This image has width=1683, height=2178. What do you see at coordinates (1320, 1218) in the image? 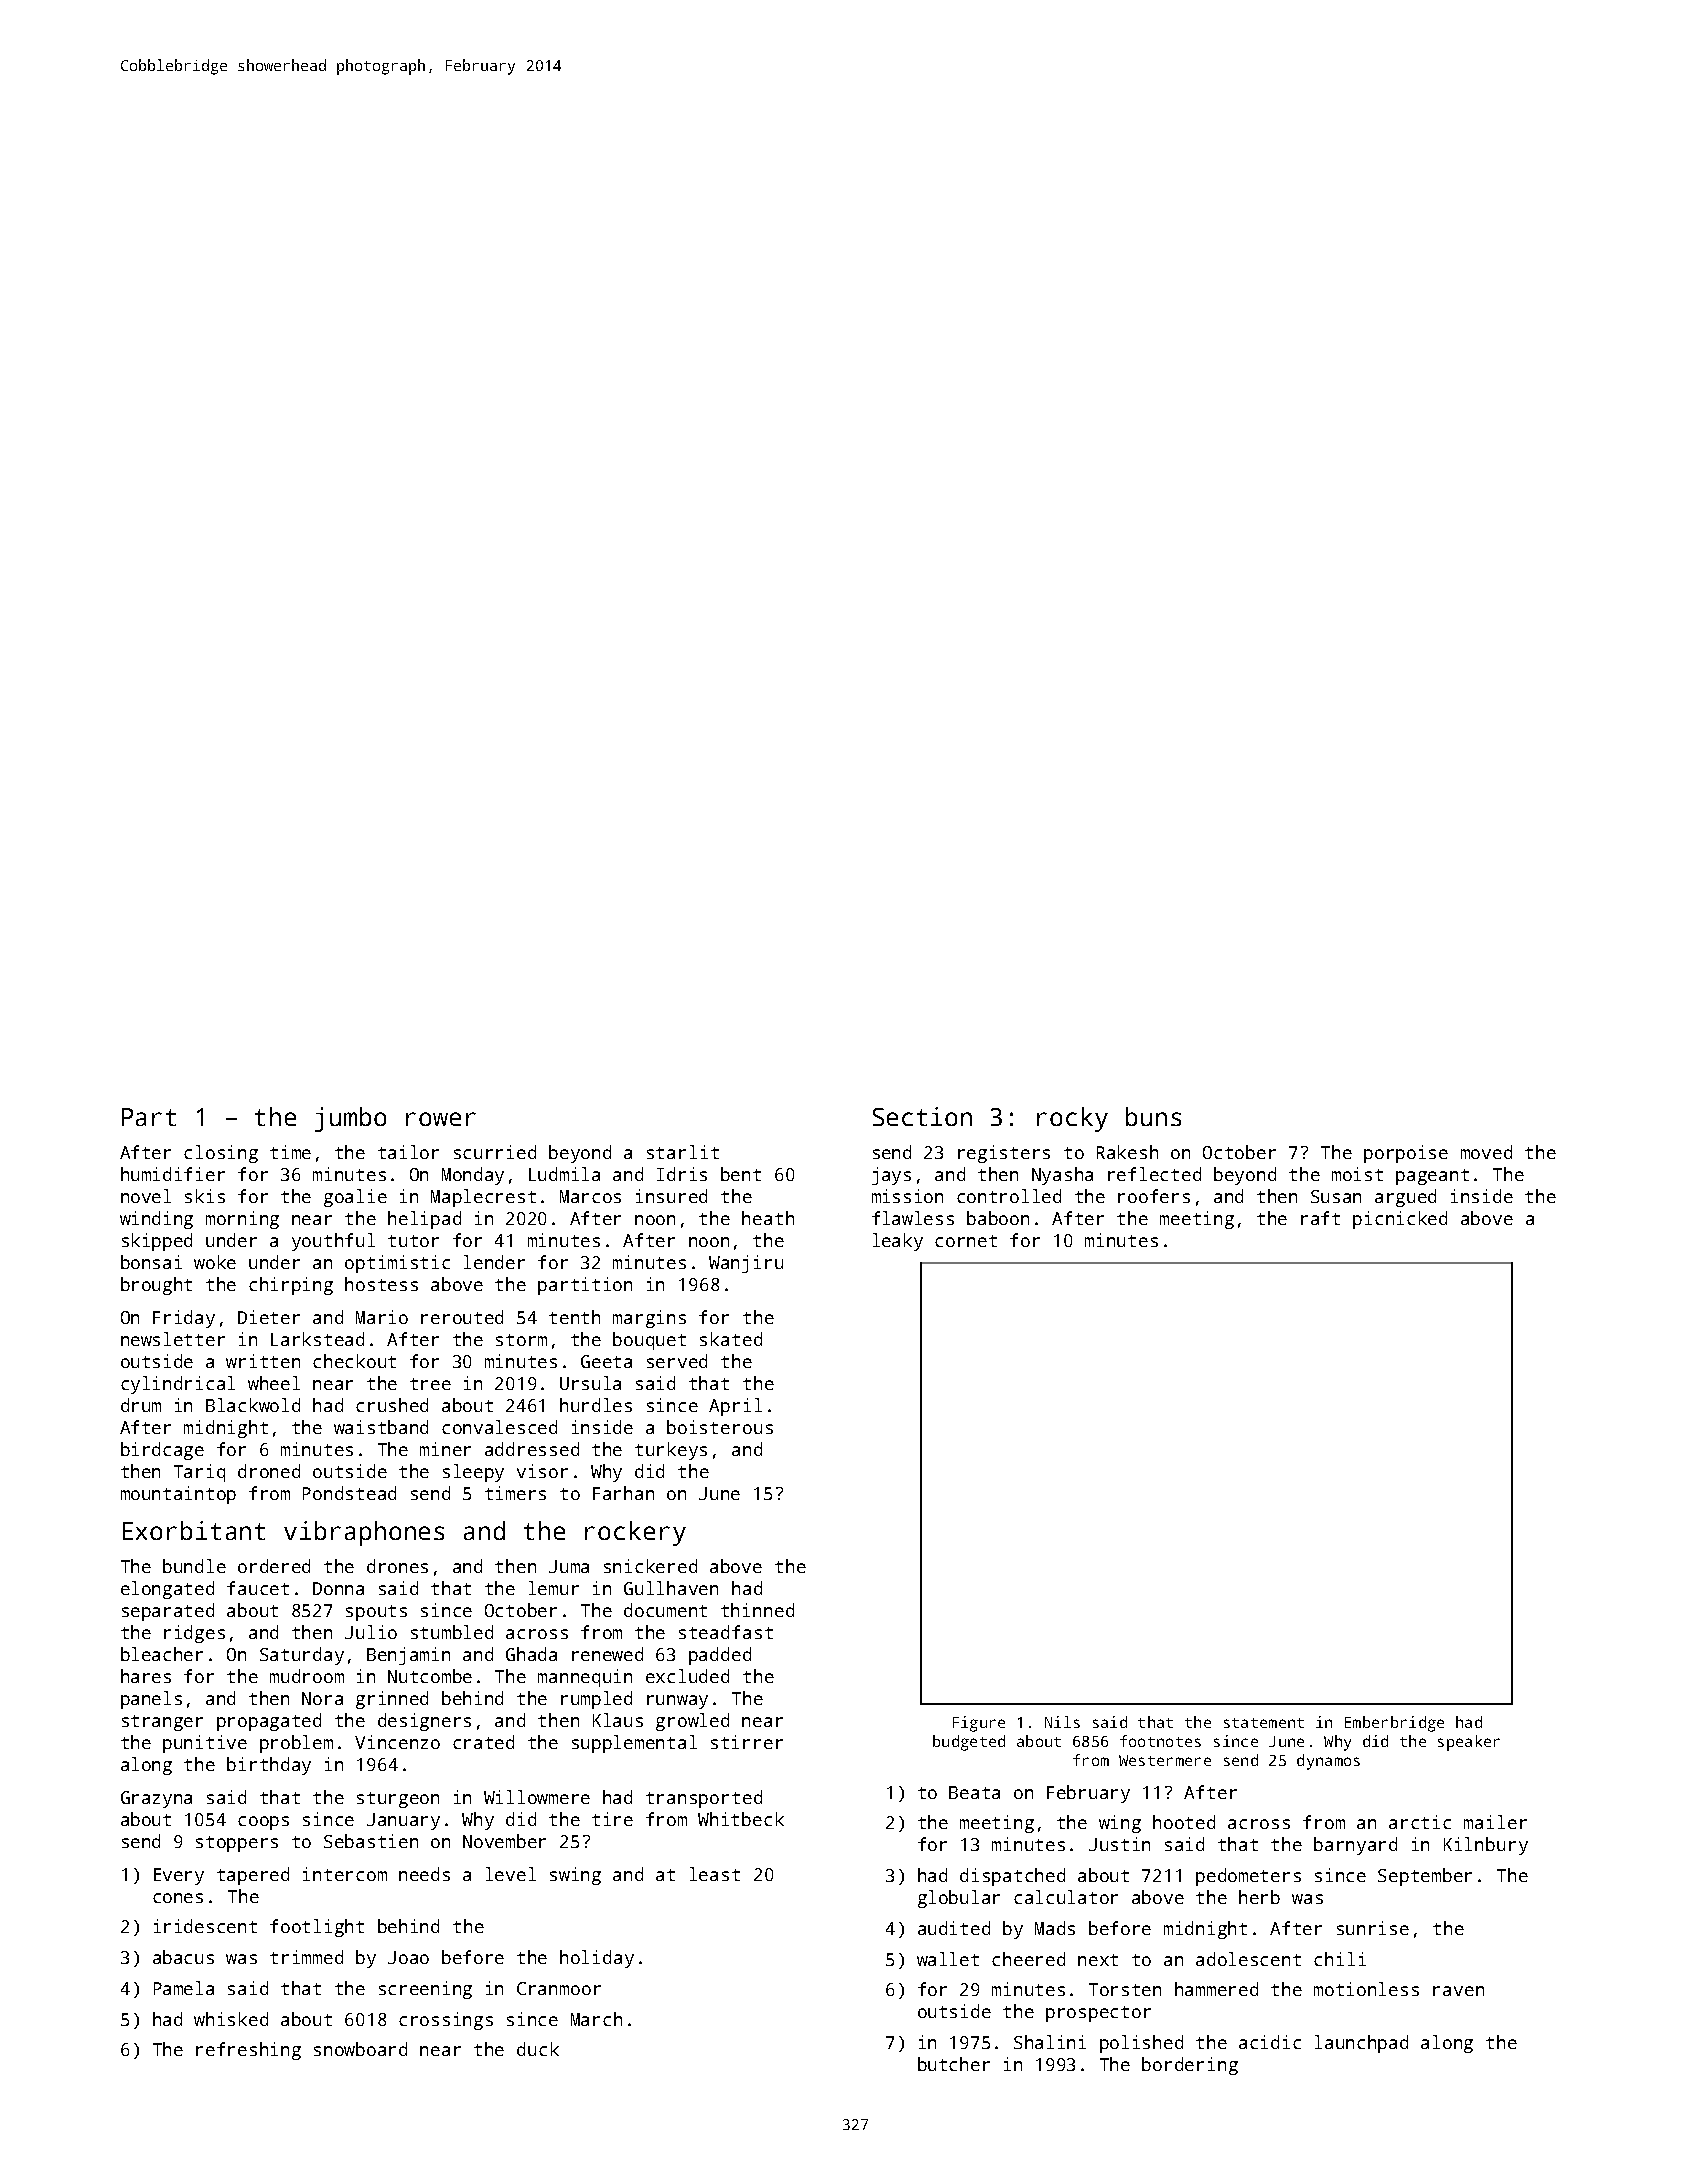
I see `raft` at bounding box center [1320, 1218].
